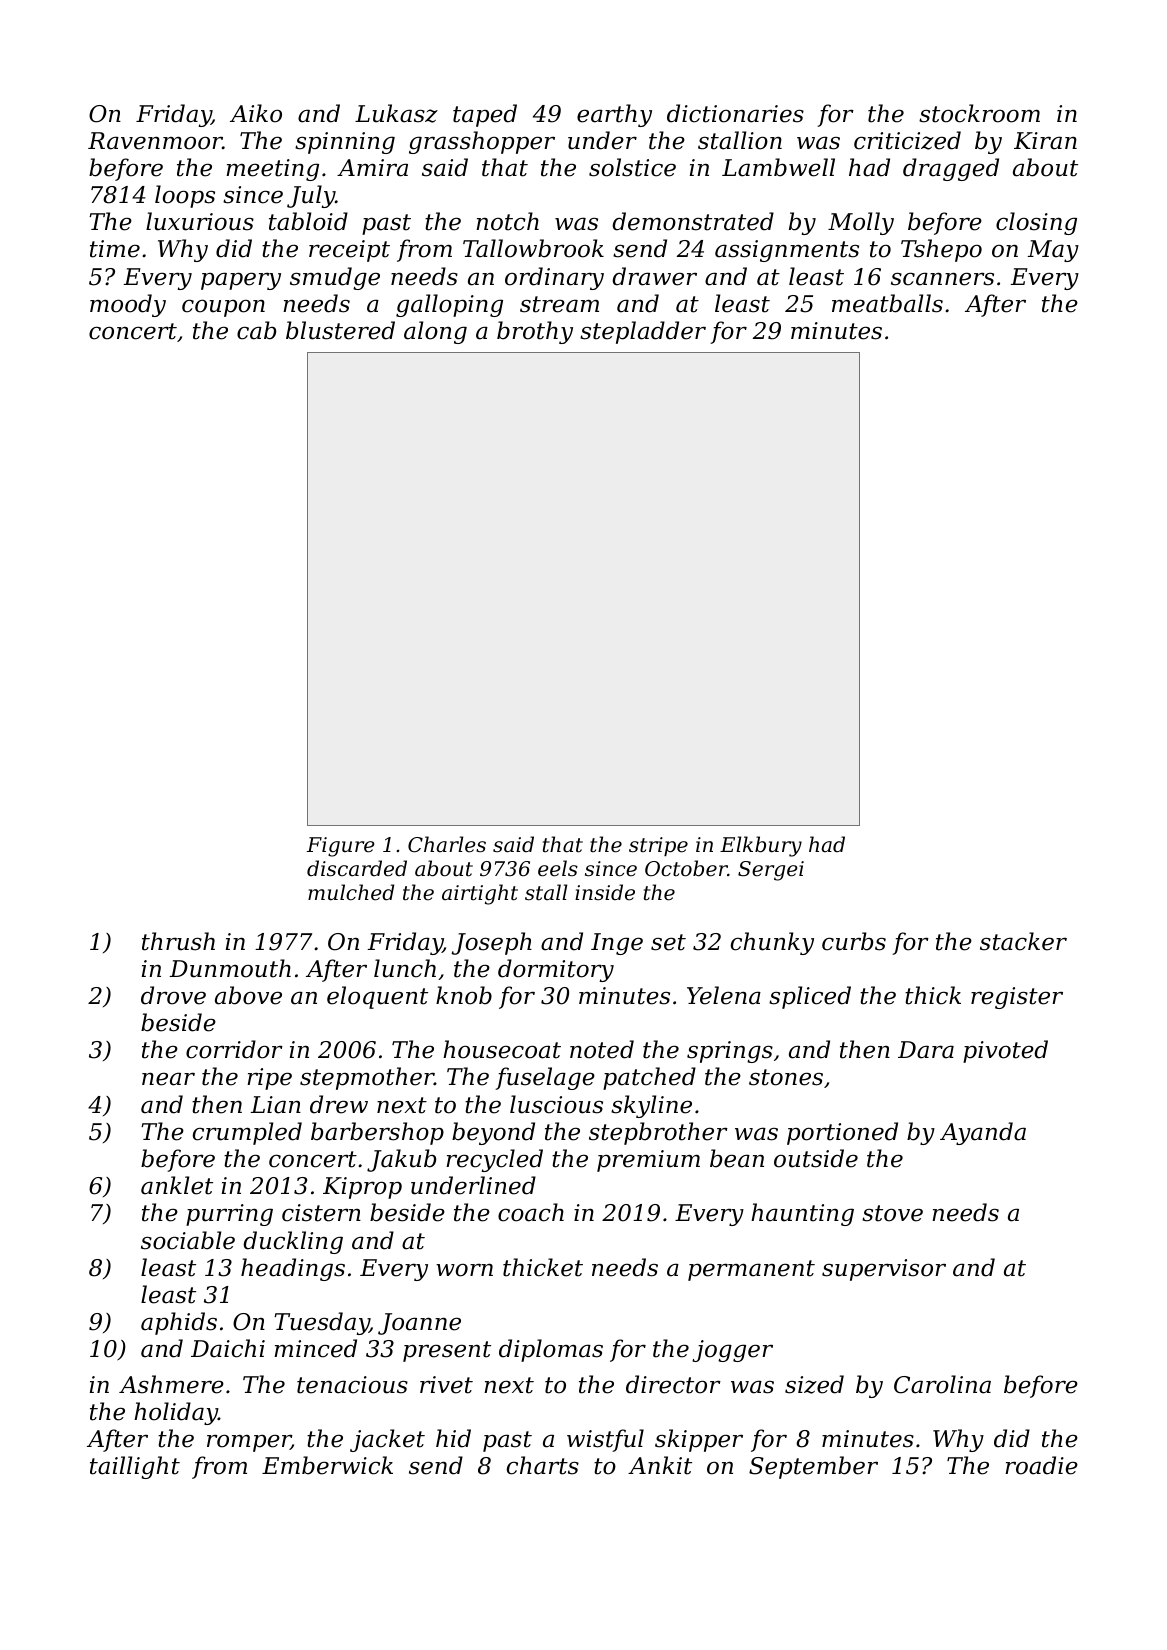  Describe the element at coordinates (813, 1467) in the page. I see `September` at that location.
